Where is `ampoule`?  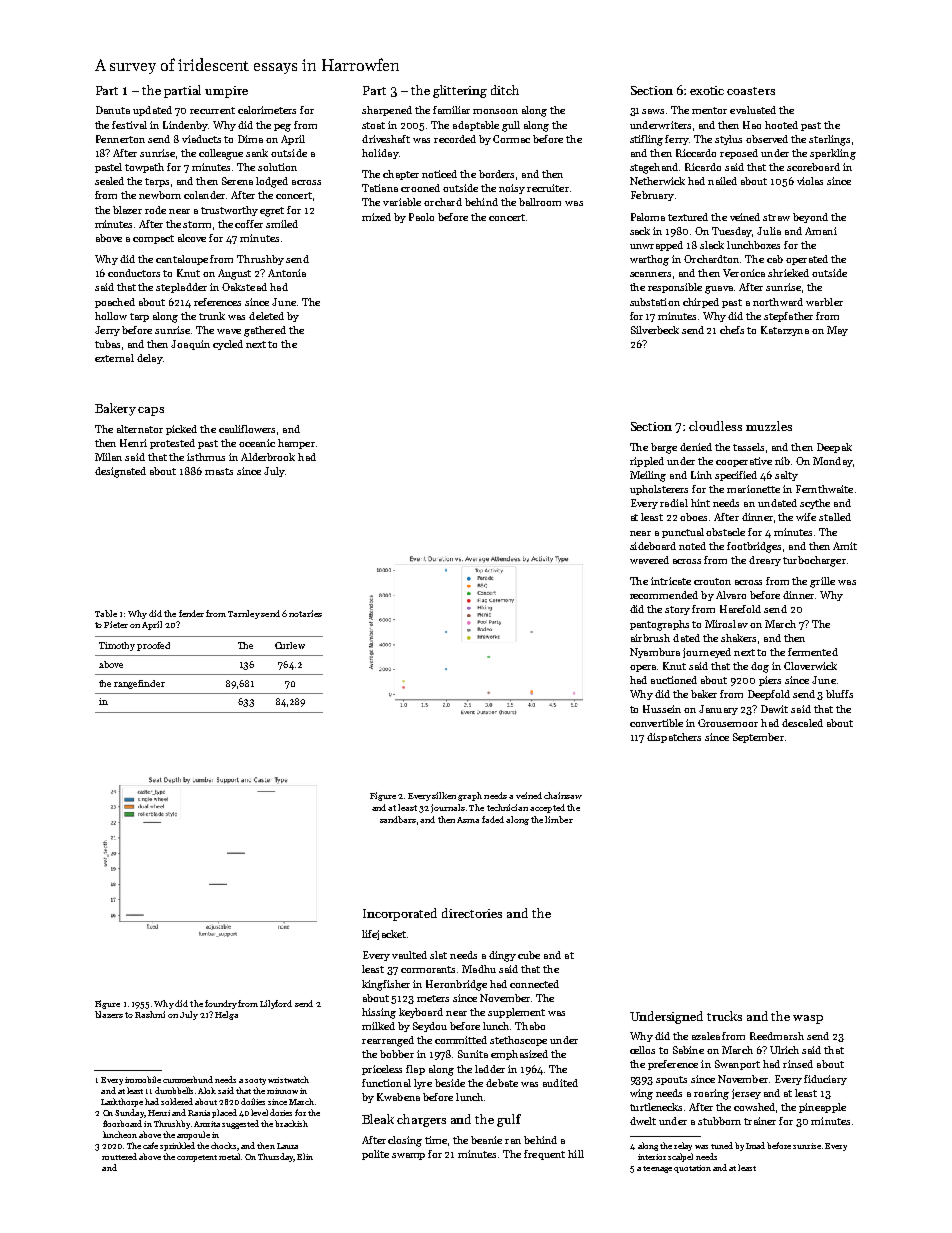
ampoule is located at coordinates (193, 1135).
